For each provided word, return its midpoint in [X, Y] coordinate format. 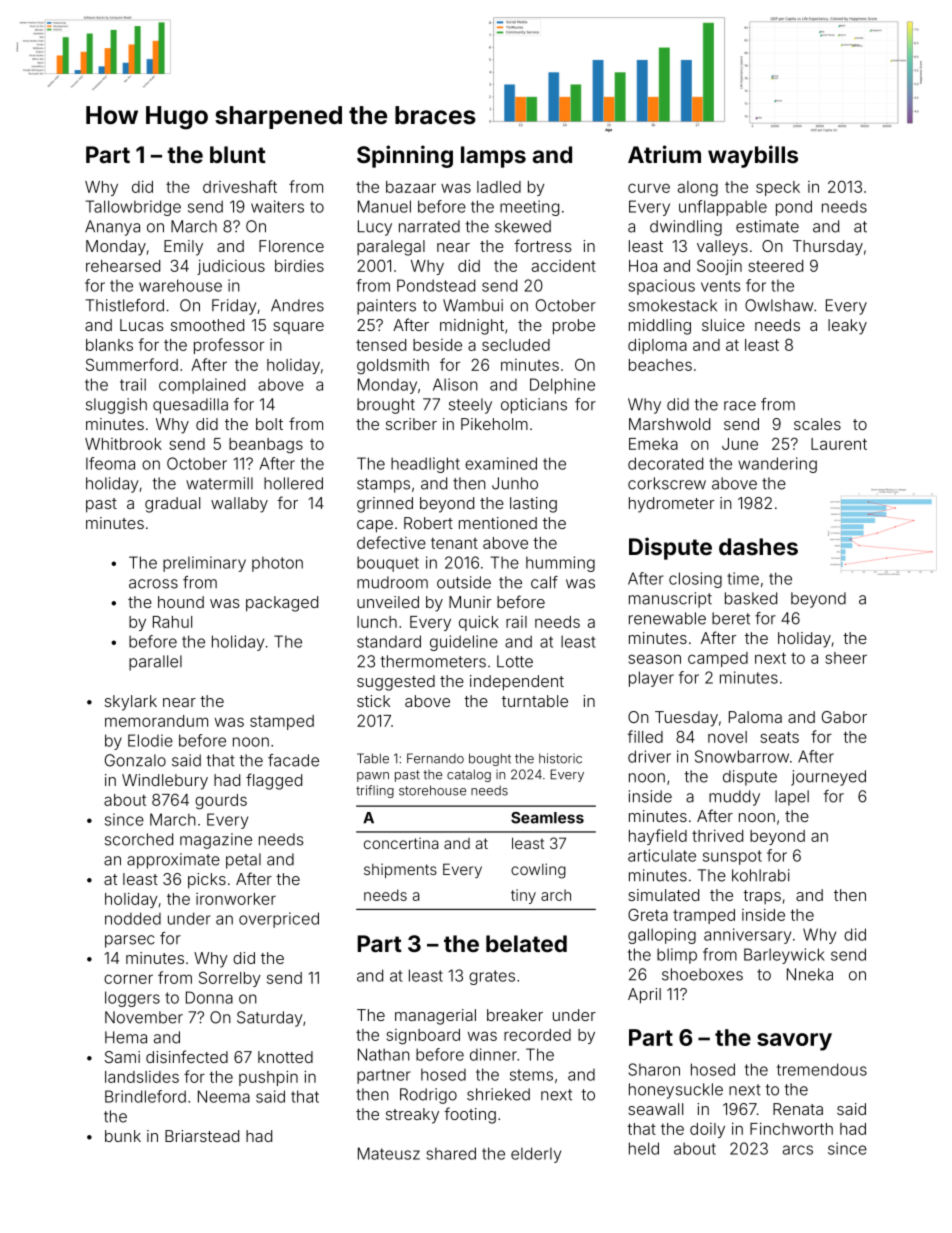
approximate [173, 861]
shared [451, 1153]
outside [464, 582]
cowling [538, 871]
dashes [758, 546]
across [153, 584]
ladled [499, 187]
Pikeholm [494, 424]
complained [202, 386]
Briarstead [202, 1136]
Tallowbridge [133, 208]
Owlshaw [779, 305]
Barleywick [784, 956]
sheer [846, 658]
